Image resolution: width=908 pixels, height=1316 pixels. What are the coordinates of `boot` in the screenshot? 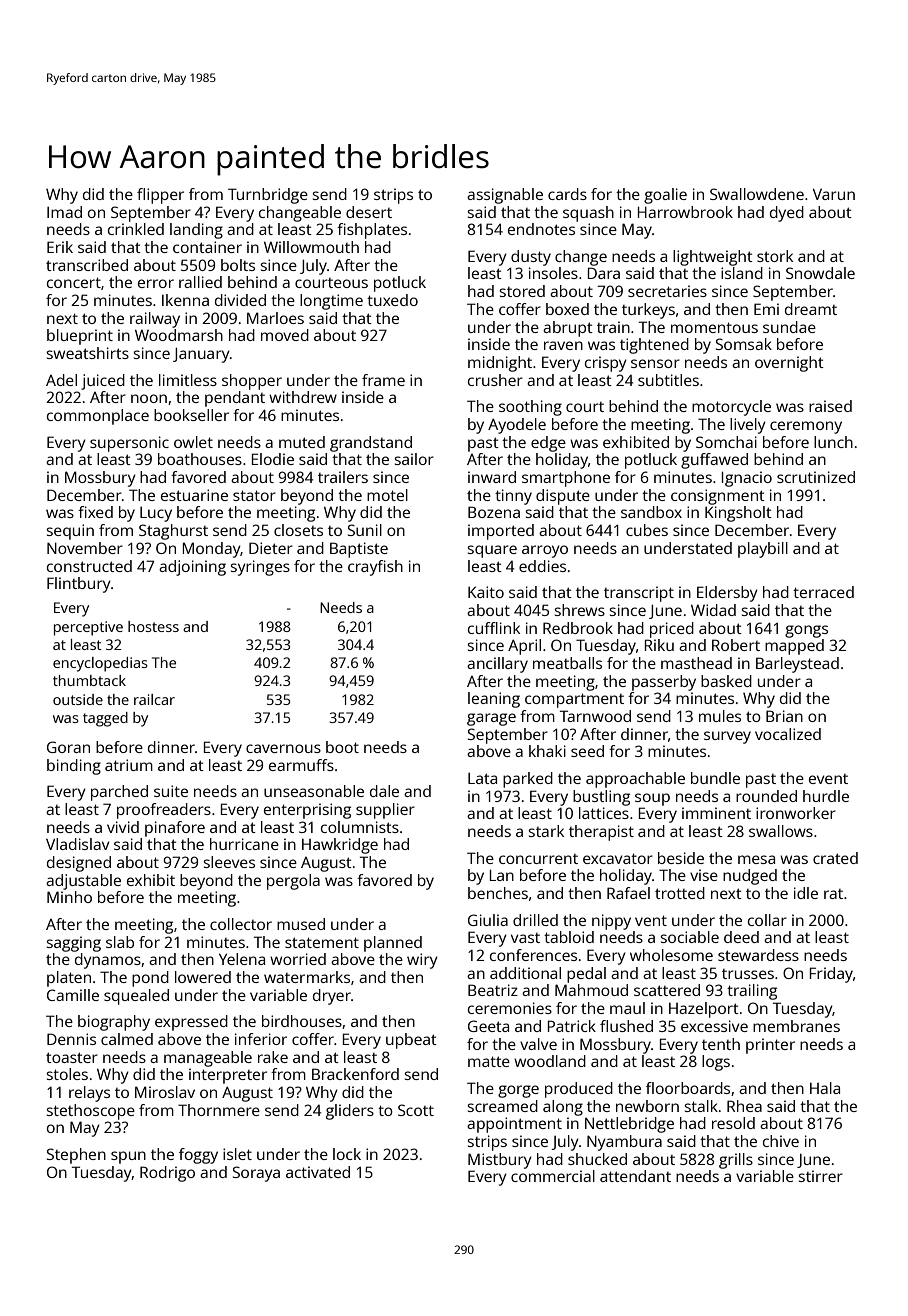 It's located at (342, 747).
